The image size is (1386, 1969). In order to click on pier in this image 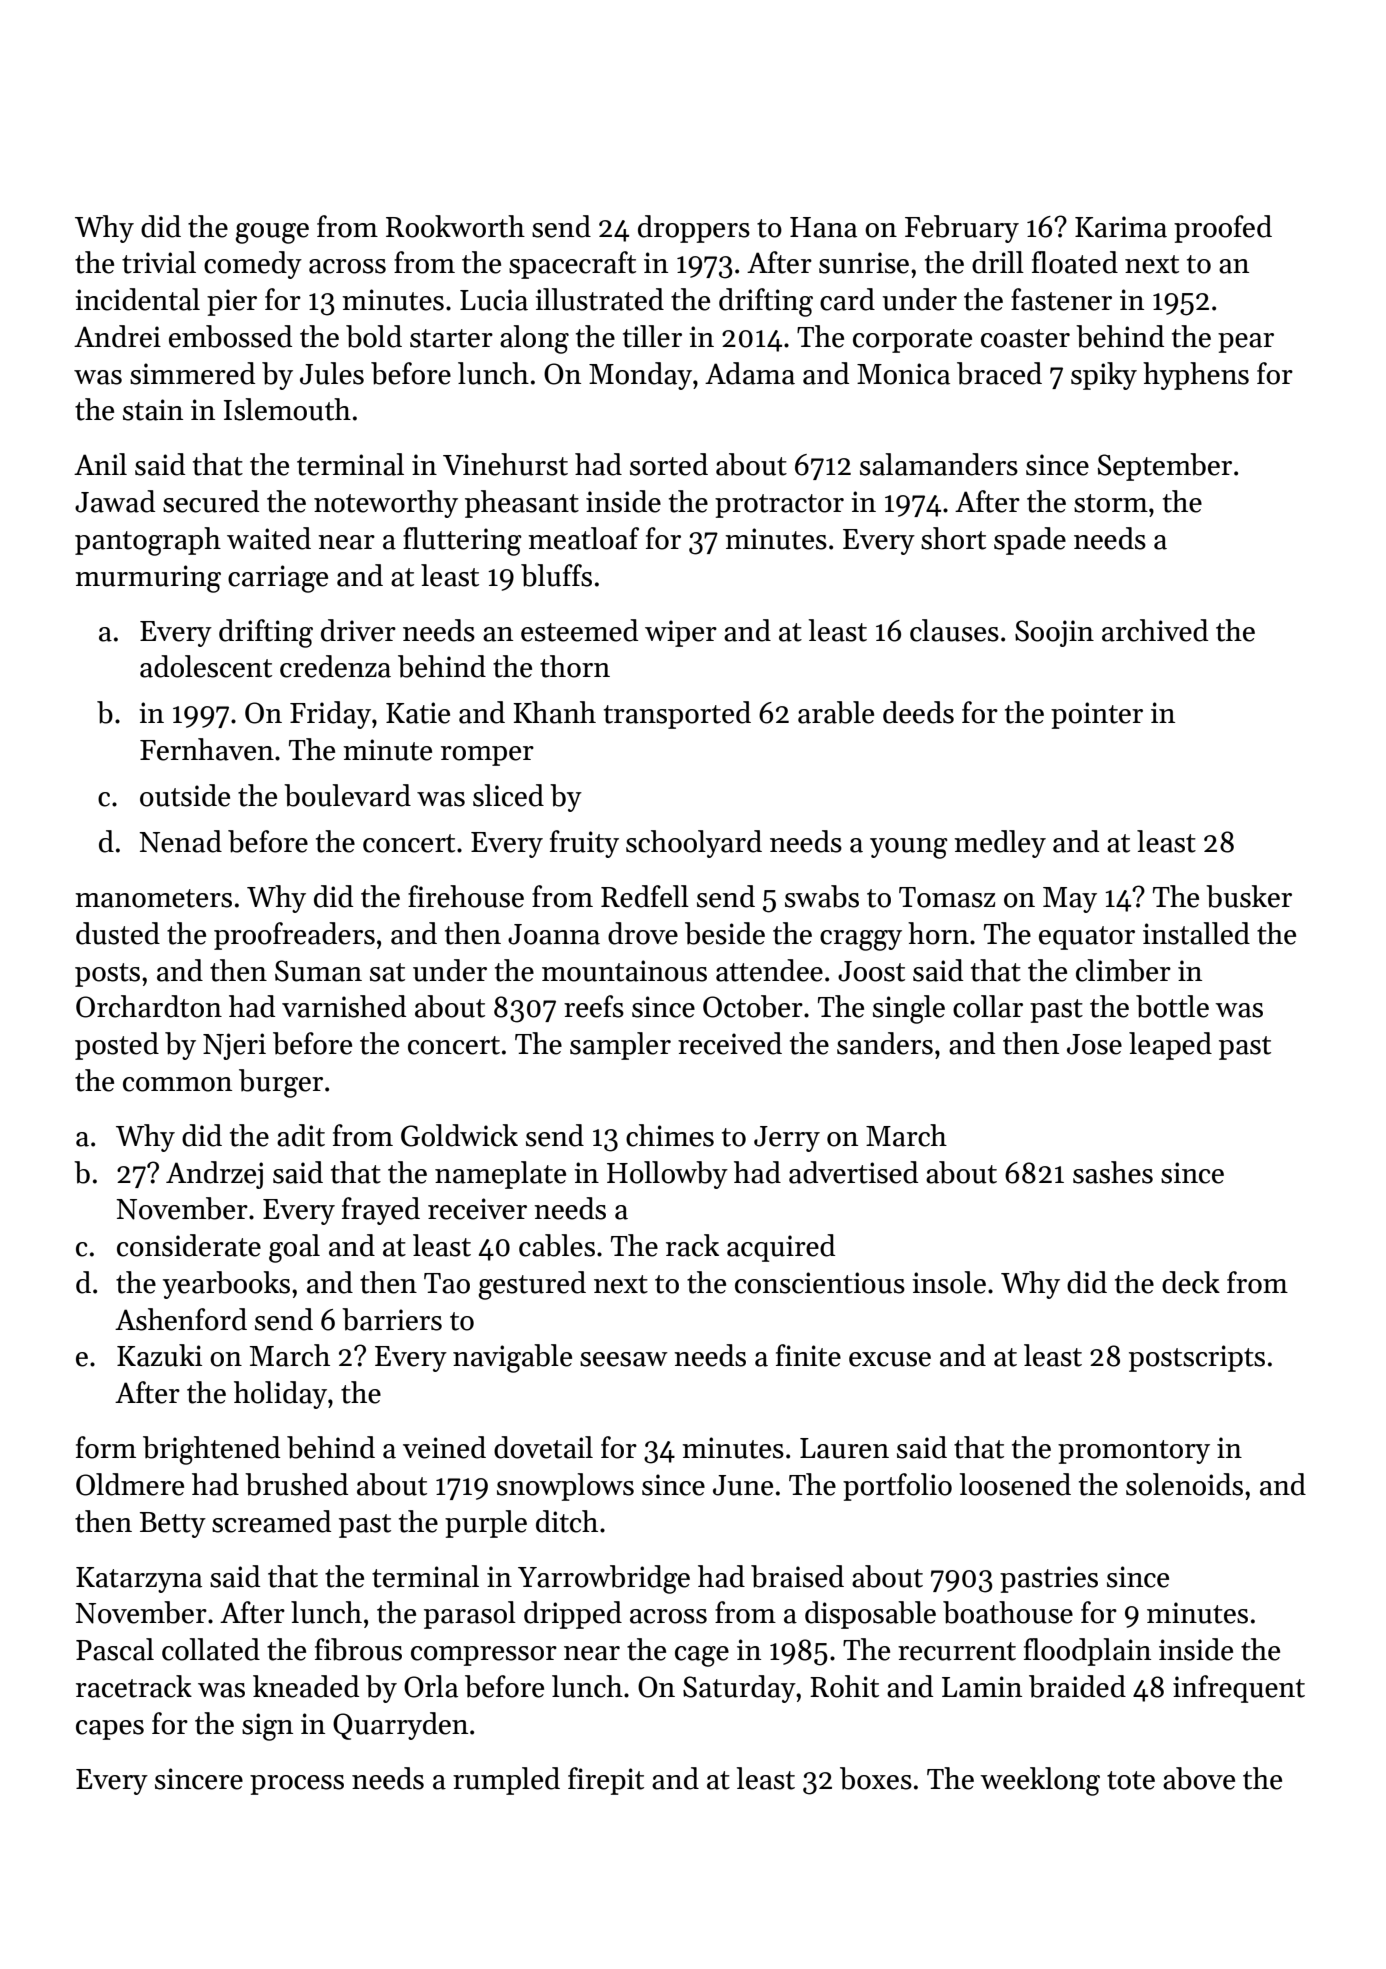, I will do `click(232, 302)`.
